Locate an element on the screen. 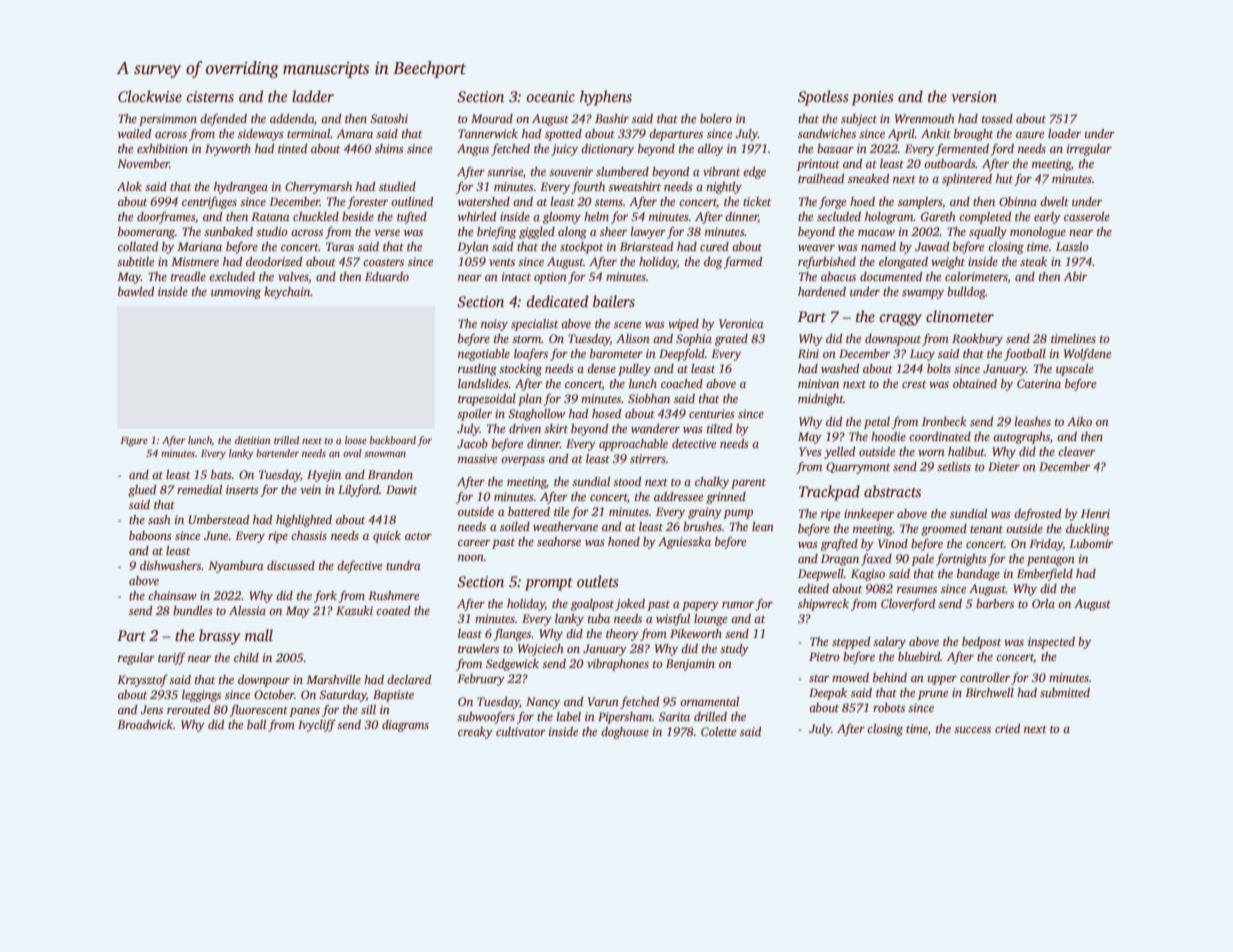 This screenshot has height=952, width=1233. ponies is located at coordinates (873, 98).
